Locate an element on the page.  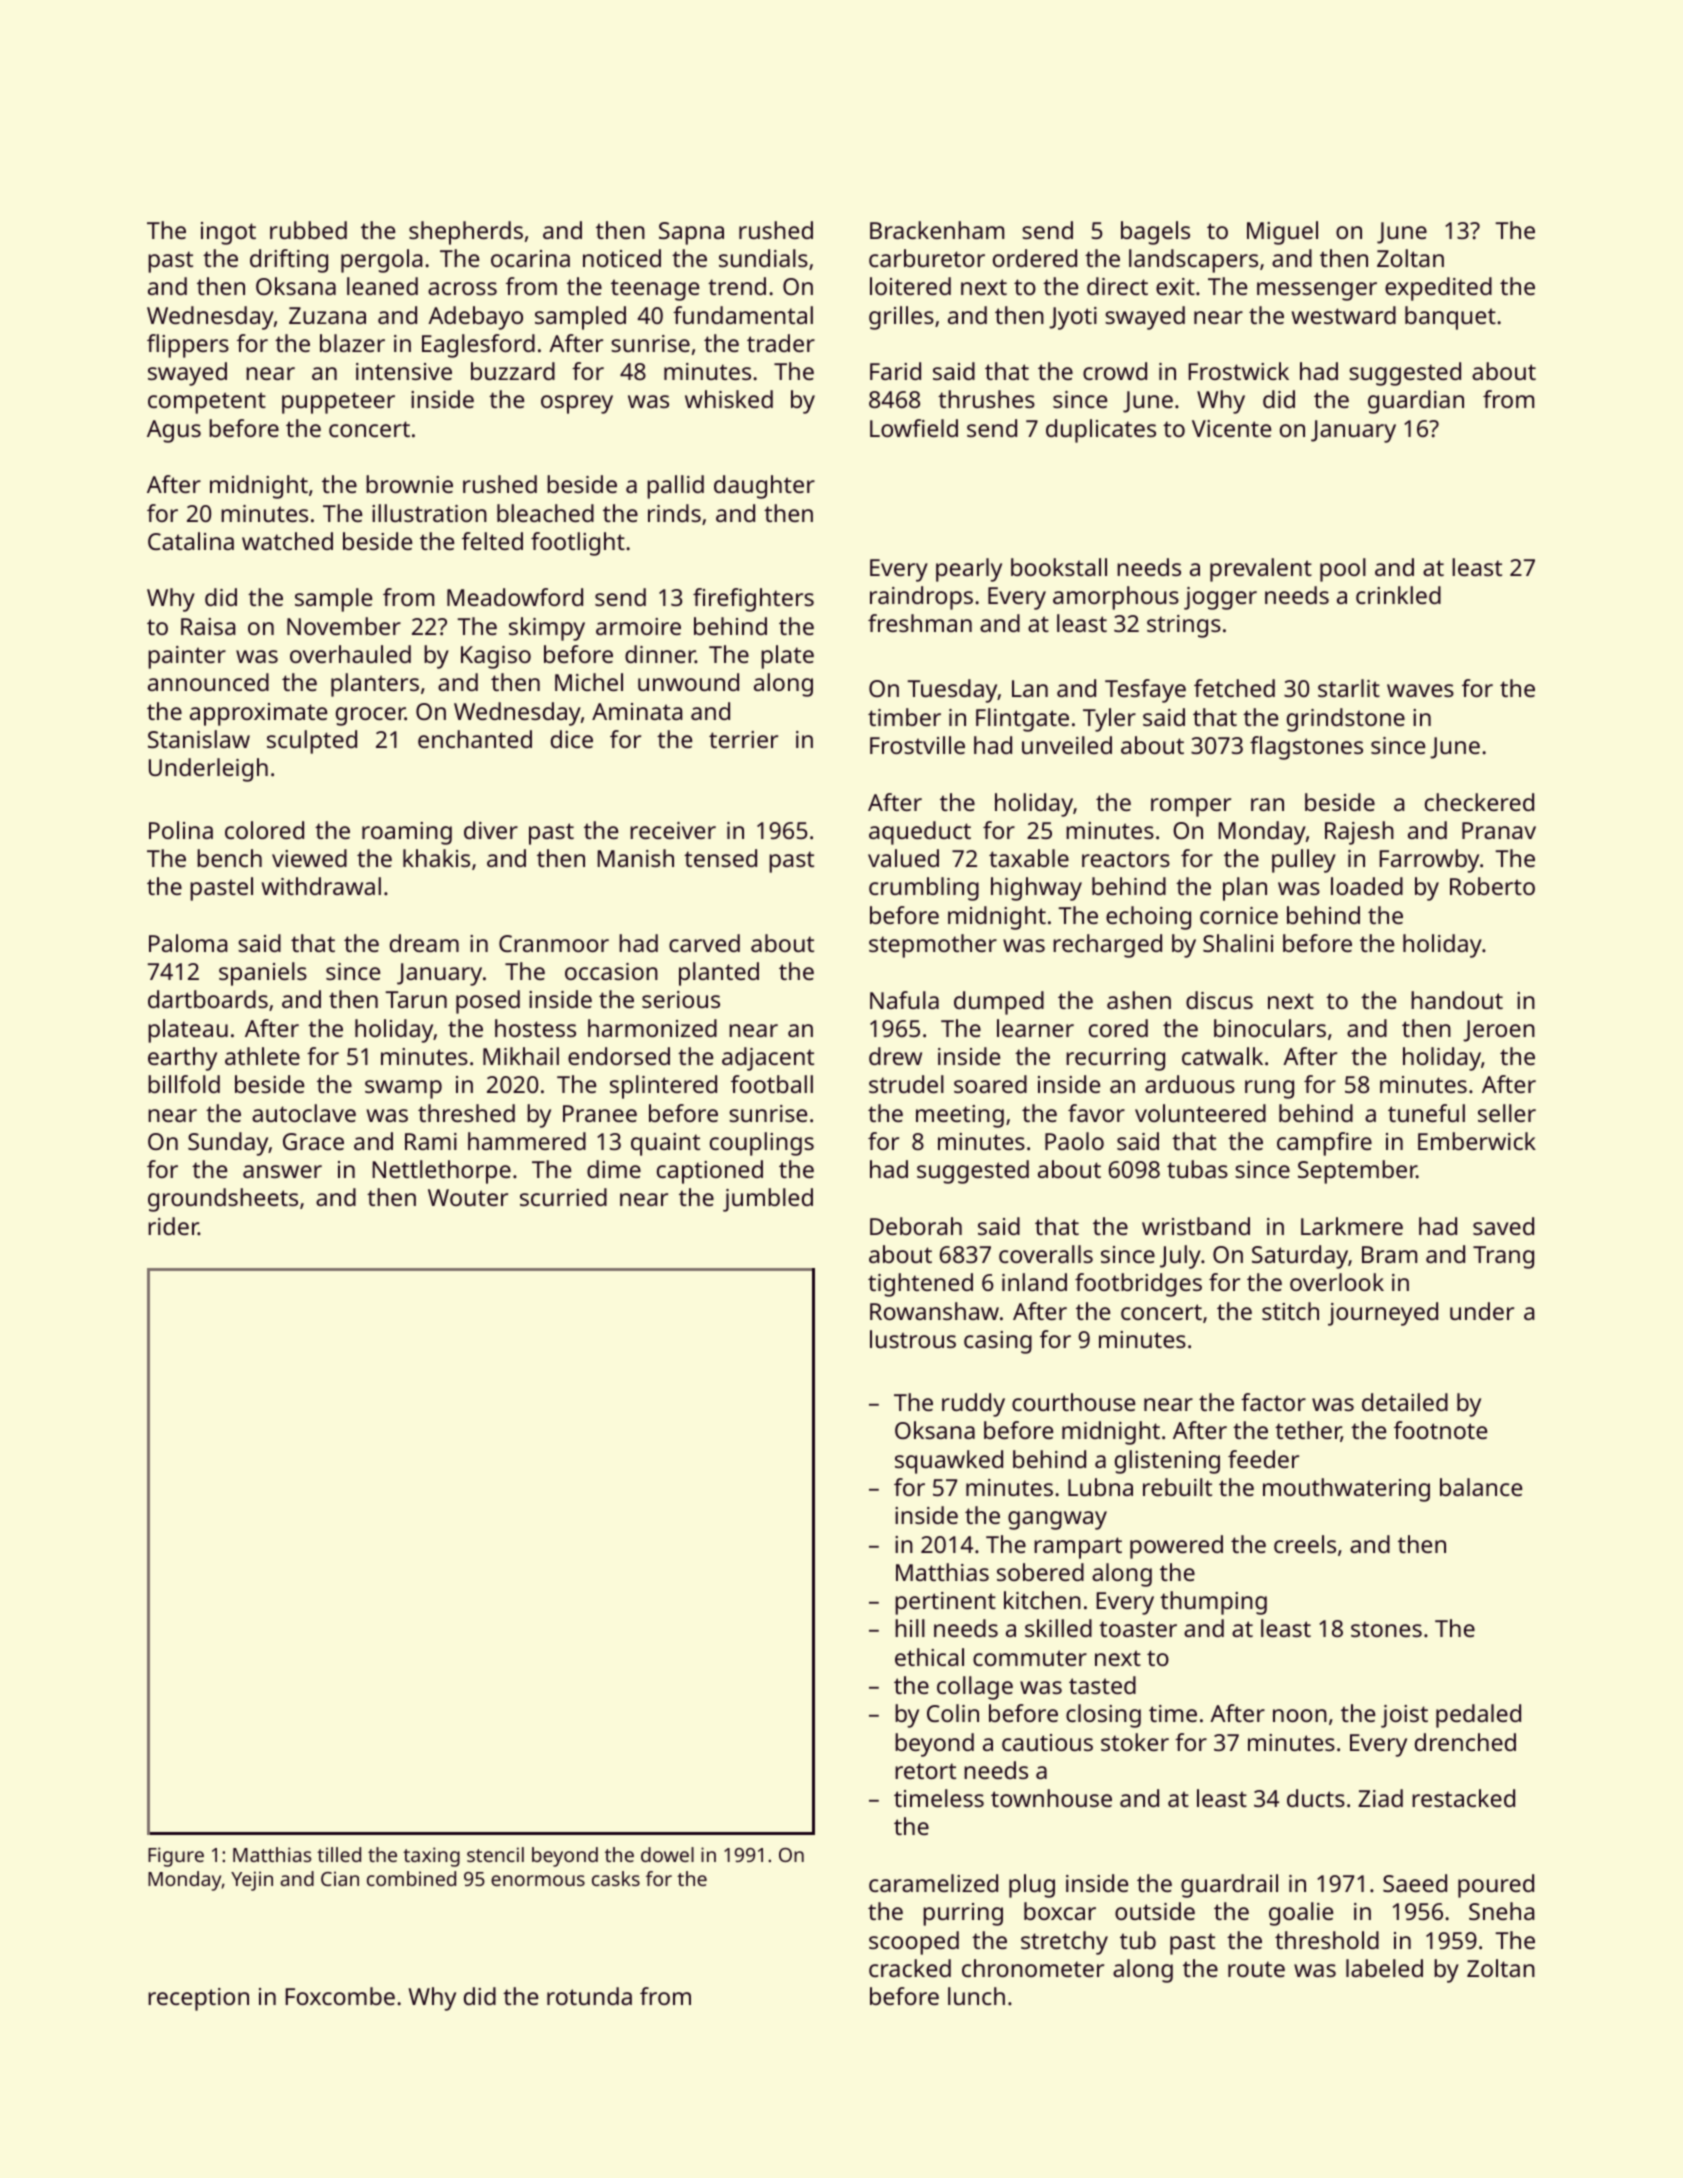
taxing is located at coordinates (431, 1857).
